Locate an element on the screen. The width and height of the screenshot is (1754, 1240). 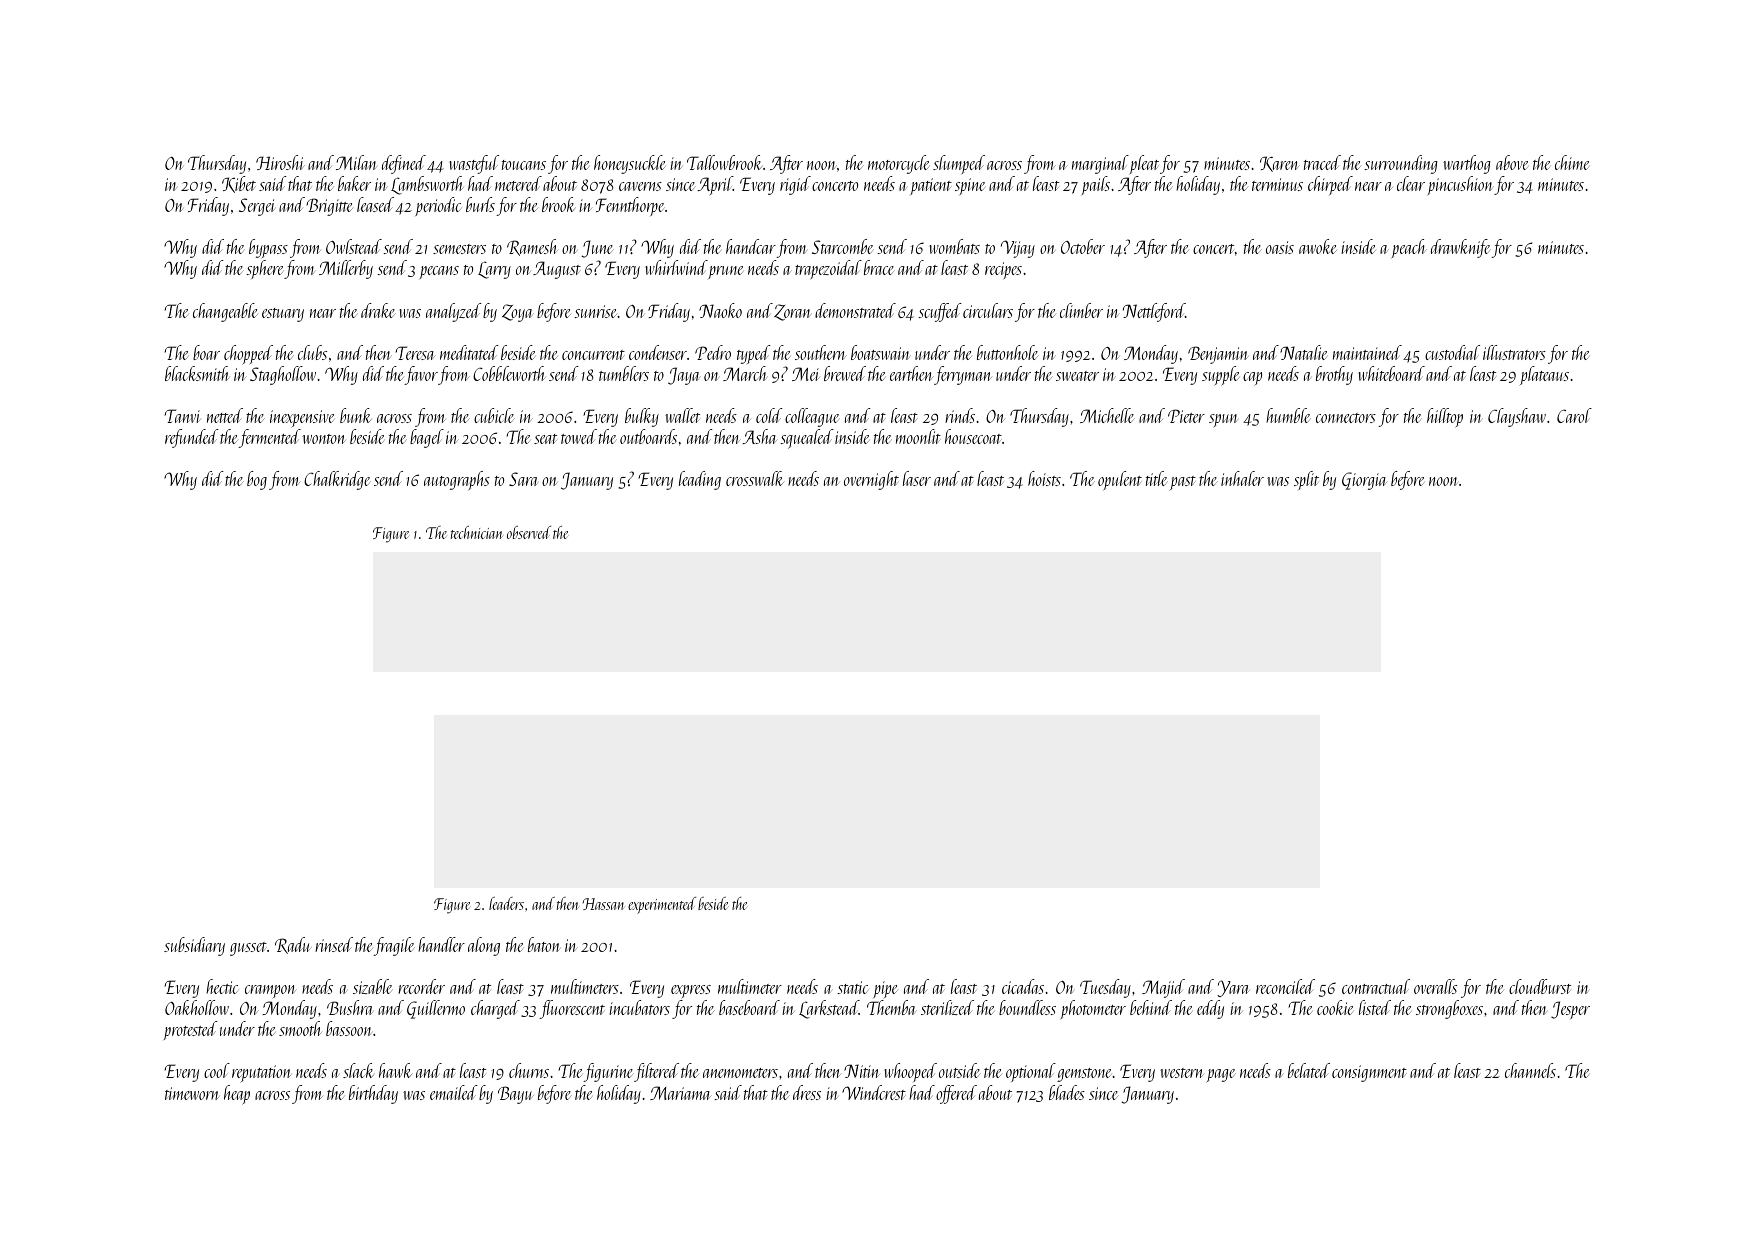
technician is located at coordinates (477, 532).
